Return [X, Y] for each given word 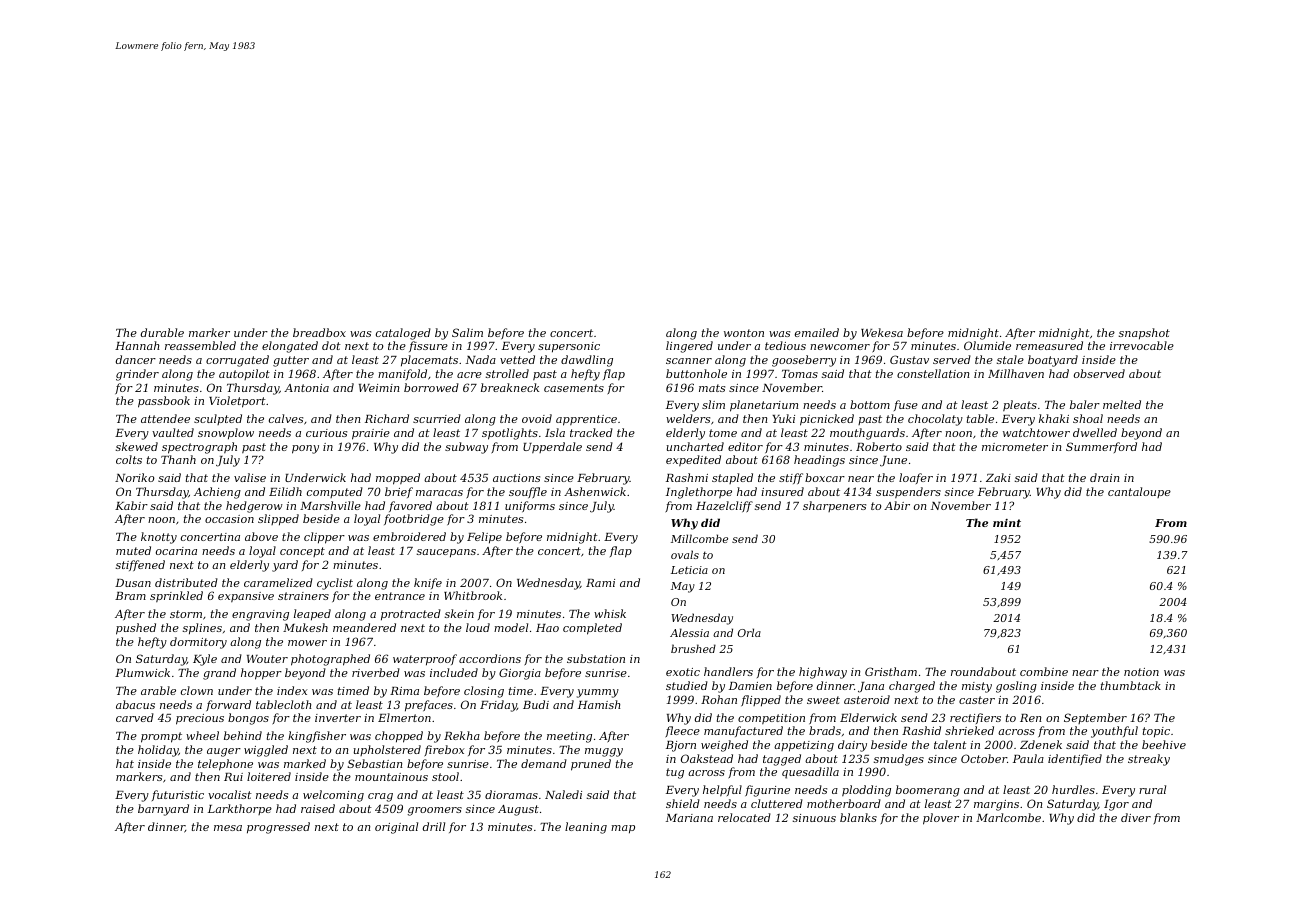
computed [335, 492]
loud [478, 627]
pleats [1020, 405]
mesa [228, 828]
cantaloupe [1139, 492]
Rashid [921, 730]
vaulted [173, 432]
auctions [516, 478]
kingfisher [317, 737]
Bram [130, 596]
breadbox [319, 332]
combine [1044, 671]
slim [713, 404]
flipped [761, 701]
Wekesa [882, 332]
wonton [744, 333]
